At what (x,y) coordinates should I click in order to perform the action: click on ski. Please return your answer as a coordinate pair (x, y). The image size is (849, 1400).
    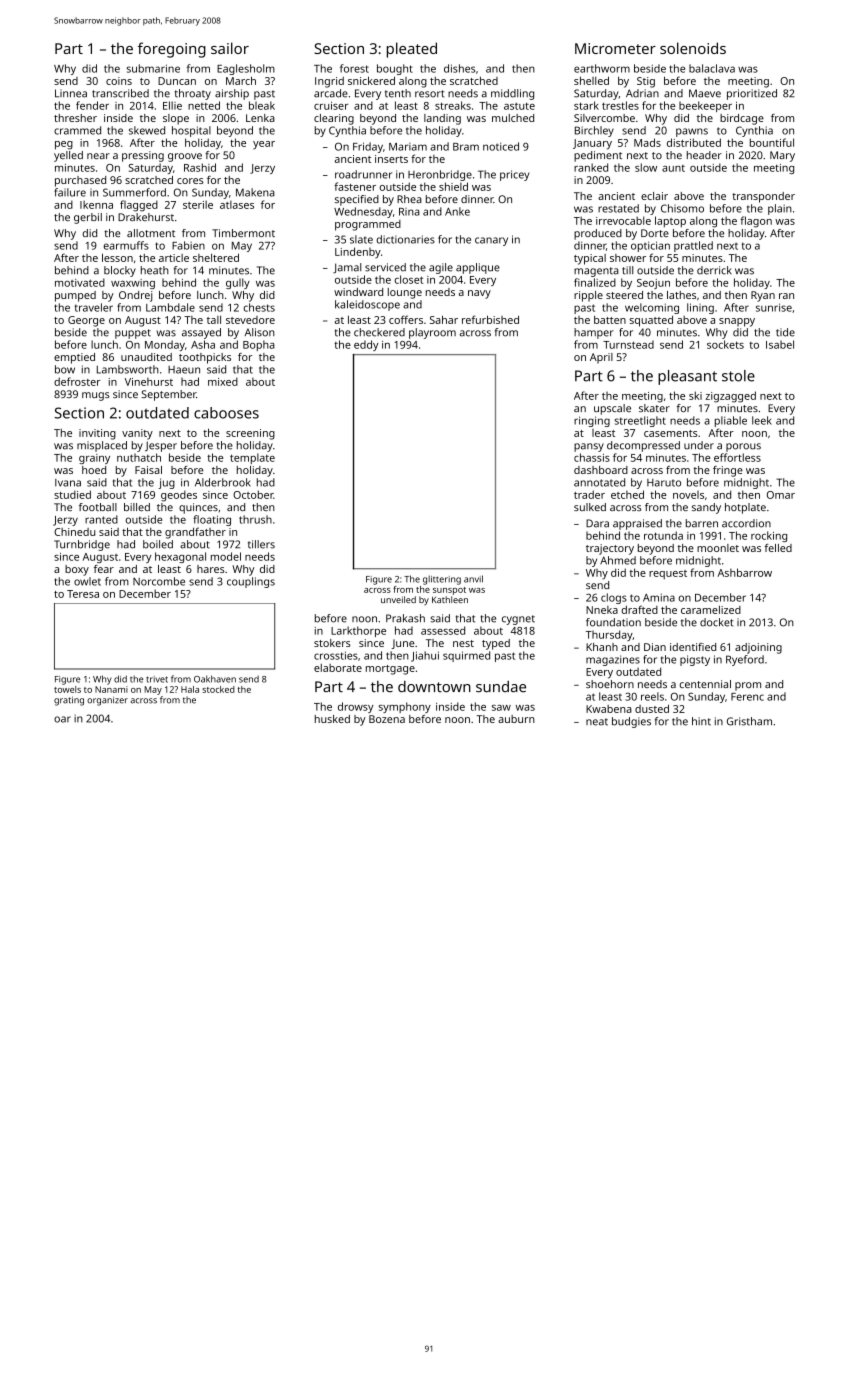
    Looking at the image, I should click on (695, 395).
